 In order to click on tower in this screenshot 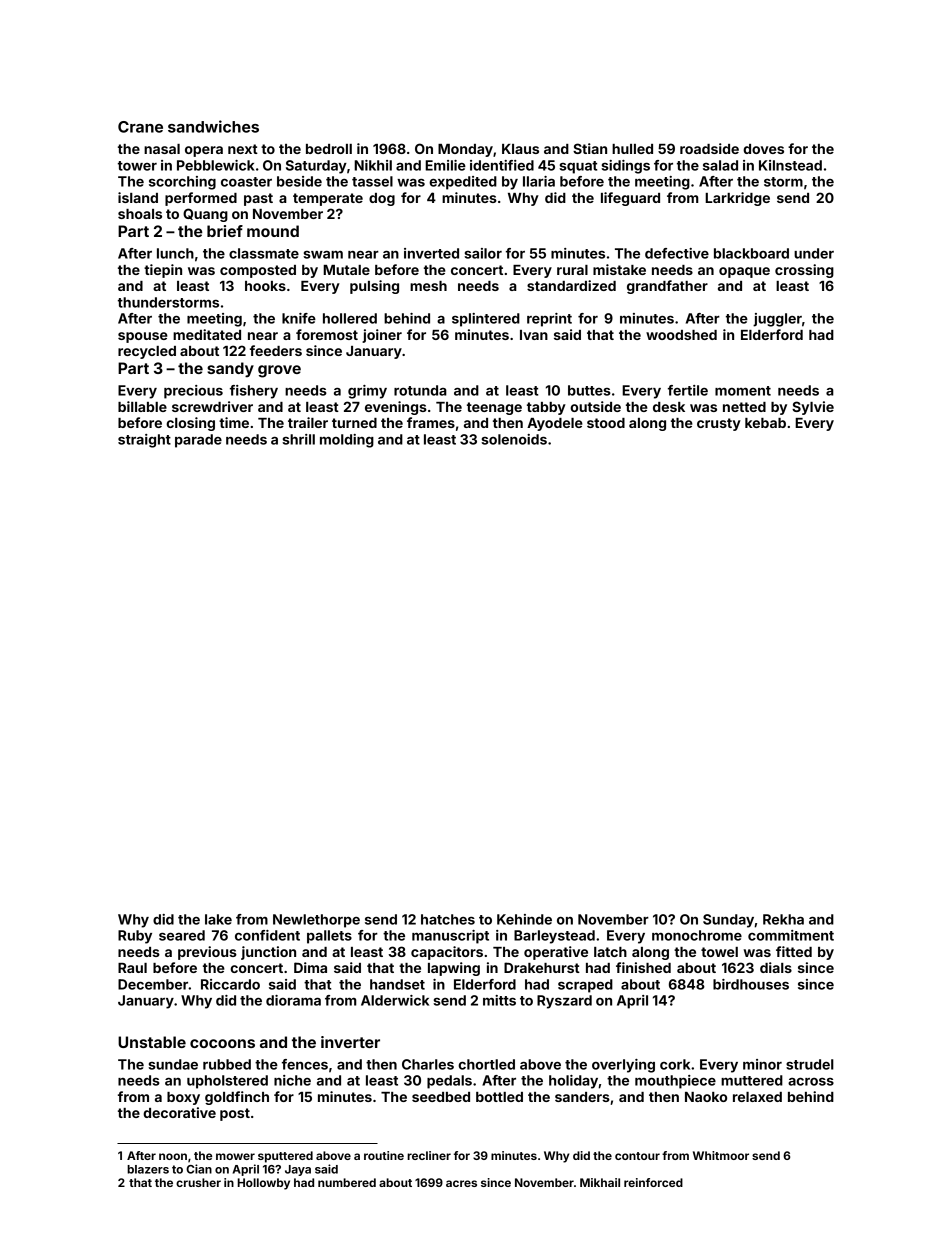, I will do `click(137, 166)`.
